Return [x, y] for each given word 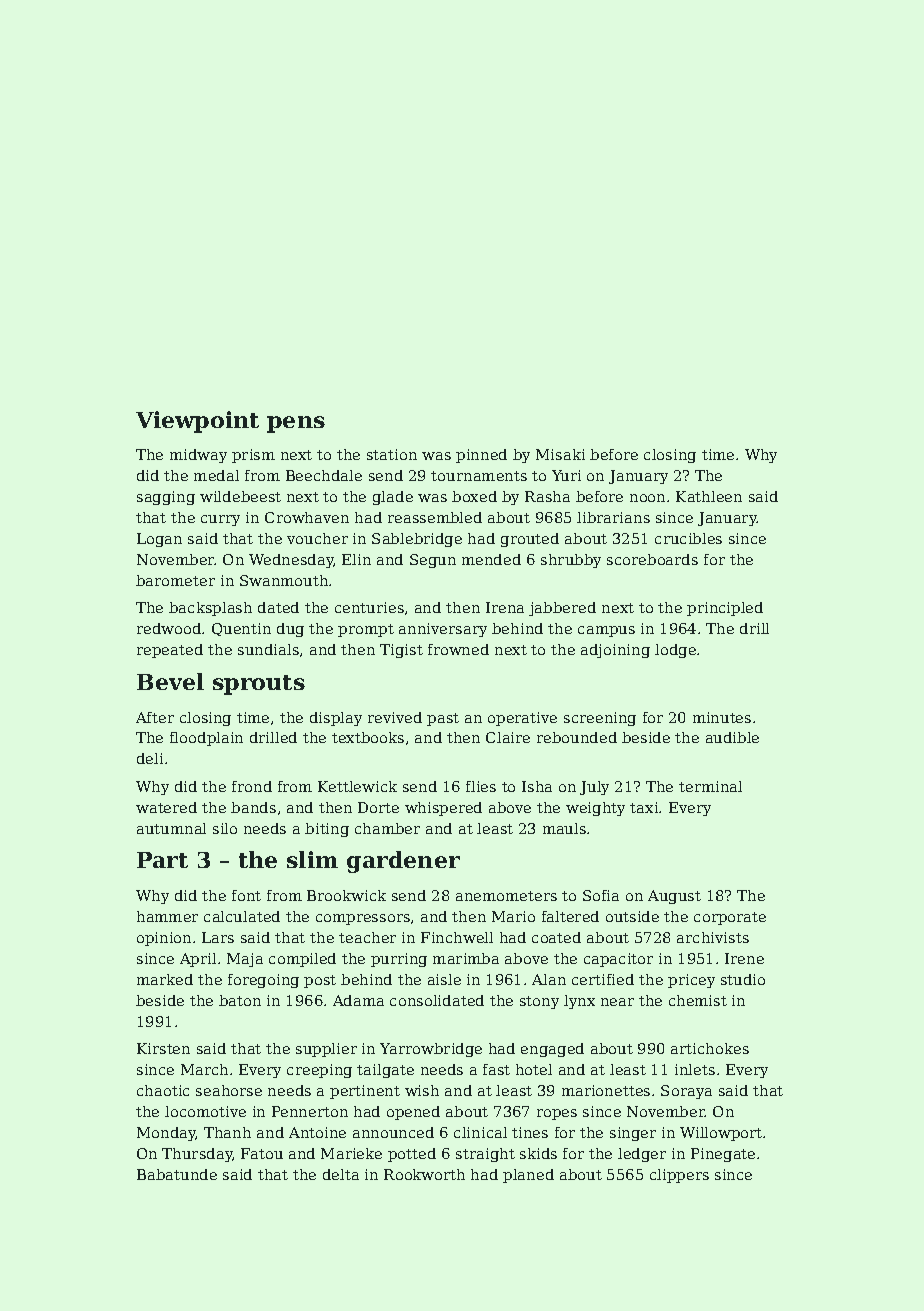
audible [732, 737]
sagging [166, 498]
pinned [481, 456]
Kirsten [163, 1048]
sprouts [259, 685]
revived [395, 717]
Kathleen [709, 496]
